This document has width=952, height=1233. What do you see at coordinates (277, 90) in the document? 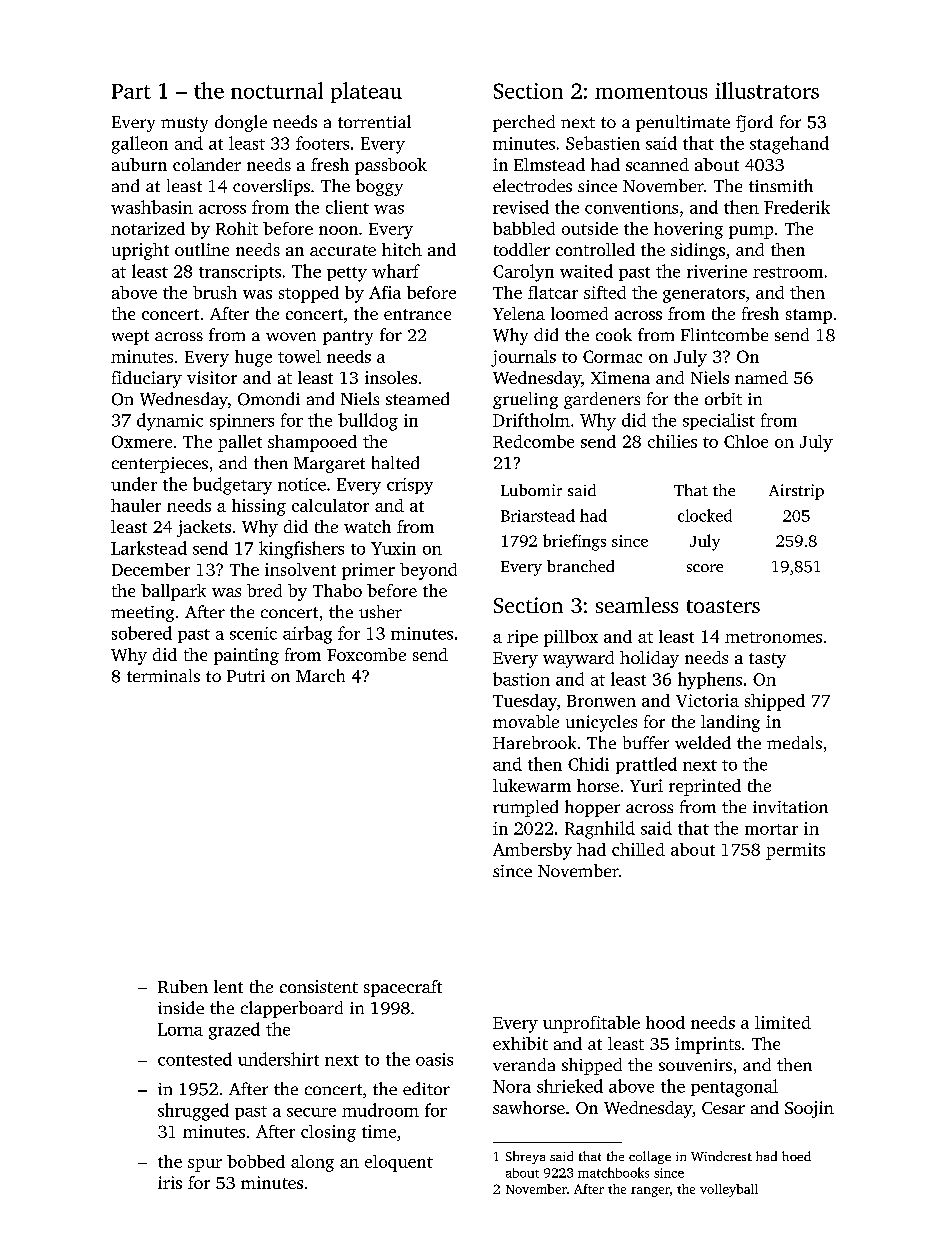
I see `nocturnal` at bounding box center [277, 90].
